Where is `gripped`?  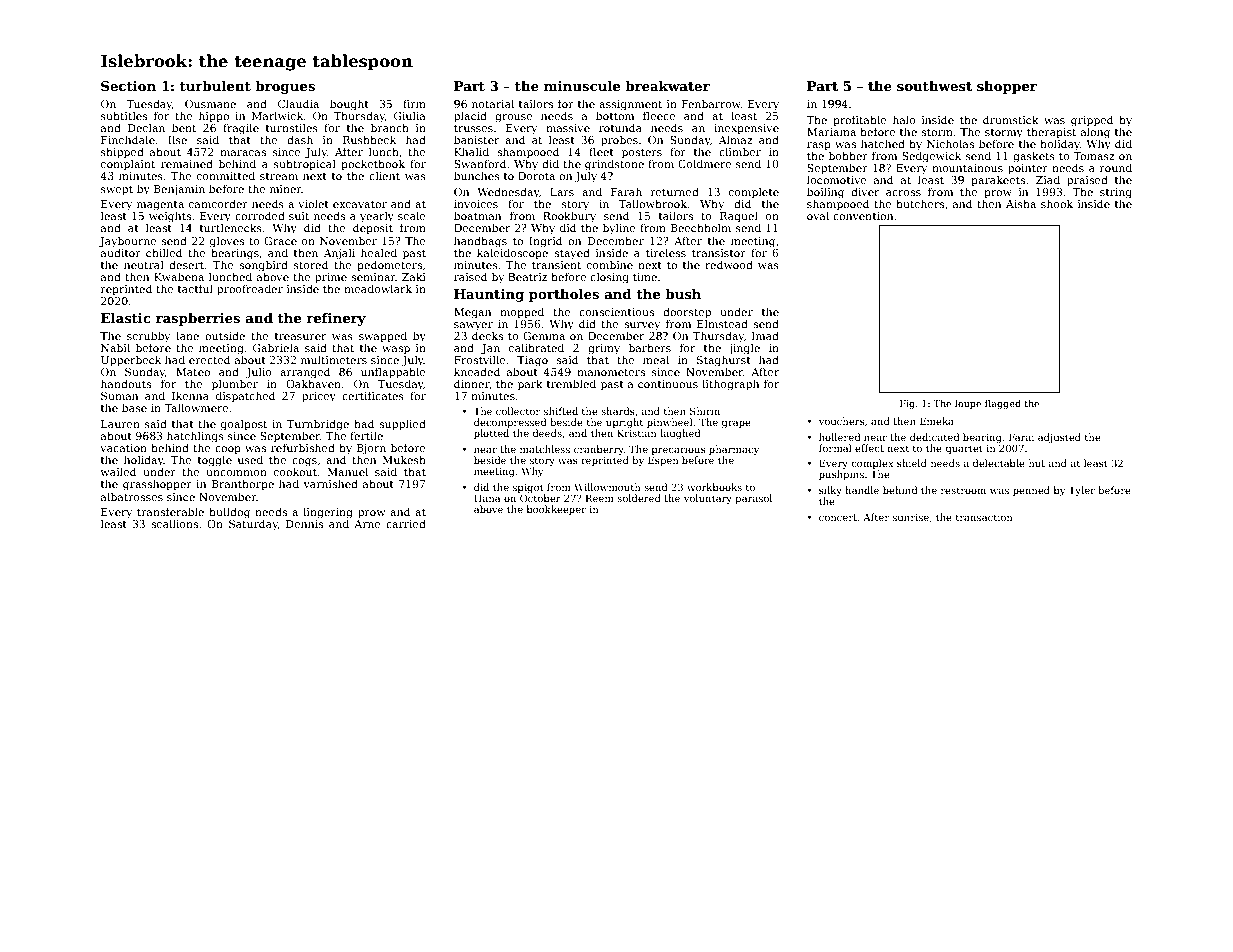 gripped is located at coordinates (1092, 121).
